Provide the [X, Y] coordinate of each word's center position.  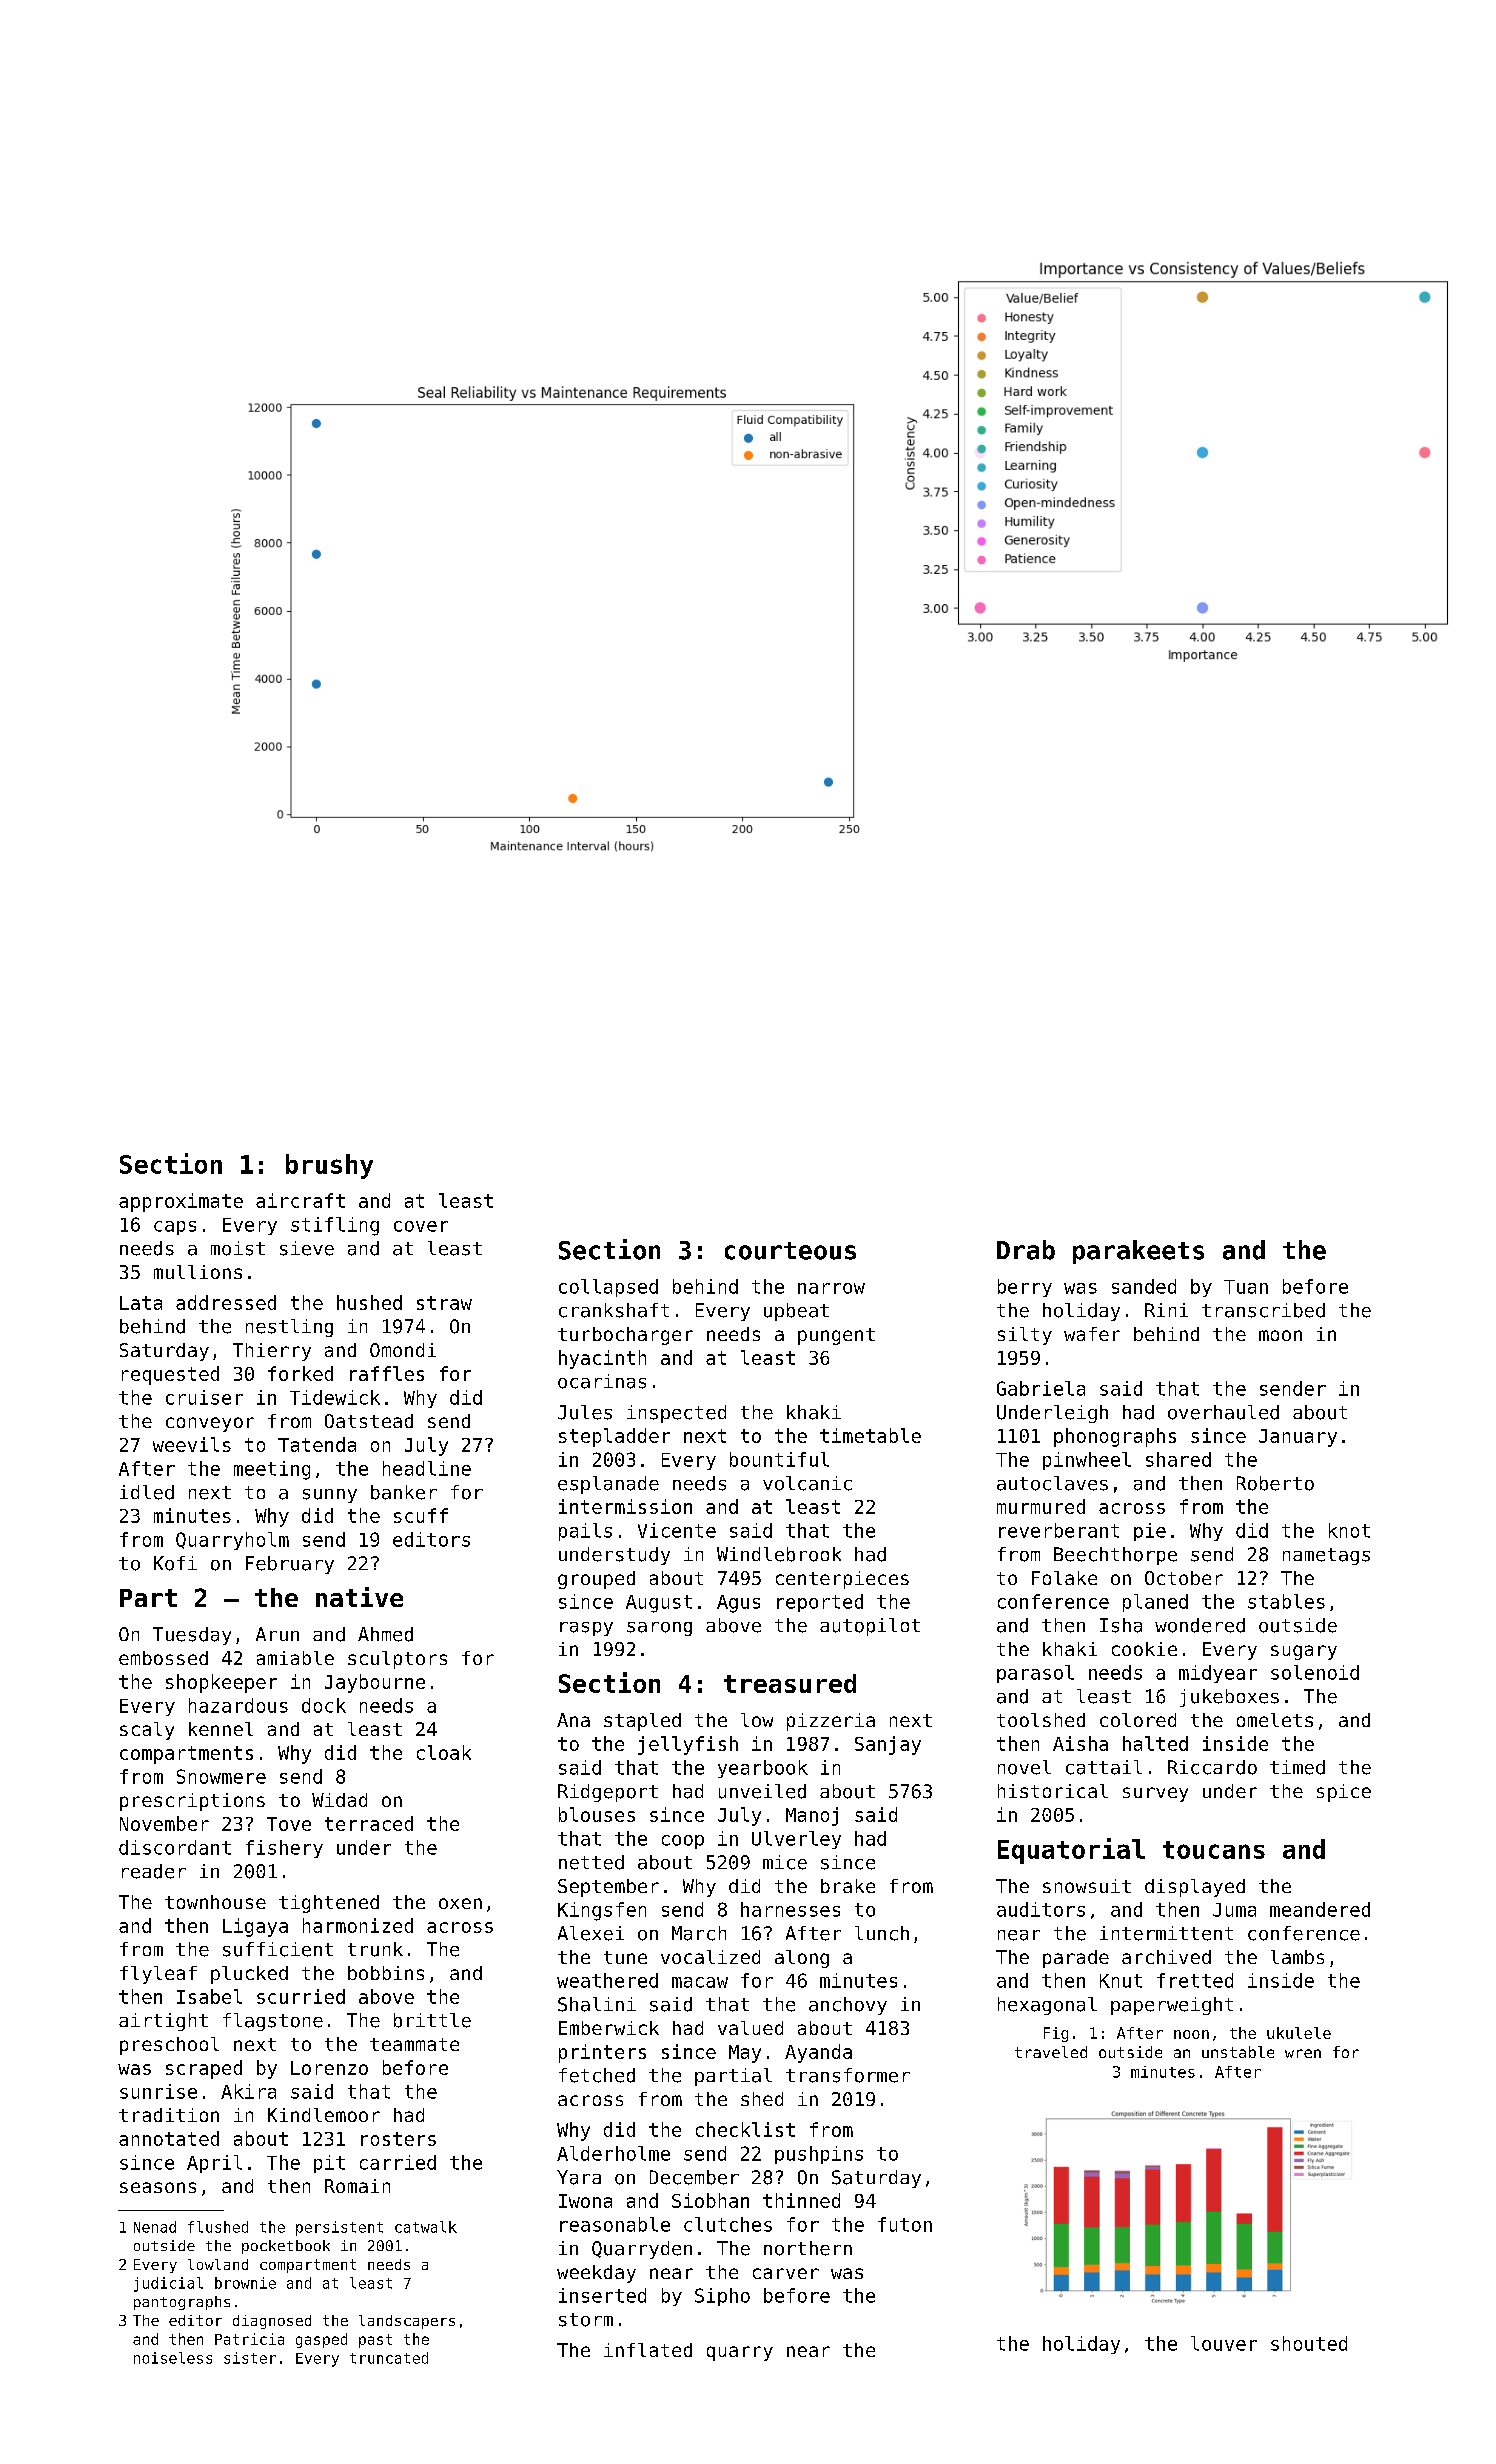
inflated [648, 2350]
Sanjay [888, 1745]
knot [1349, 1530]
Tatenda [317, 1444]
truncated [389, 2358]
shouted [1309, 2343]
